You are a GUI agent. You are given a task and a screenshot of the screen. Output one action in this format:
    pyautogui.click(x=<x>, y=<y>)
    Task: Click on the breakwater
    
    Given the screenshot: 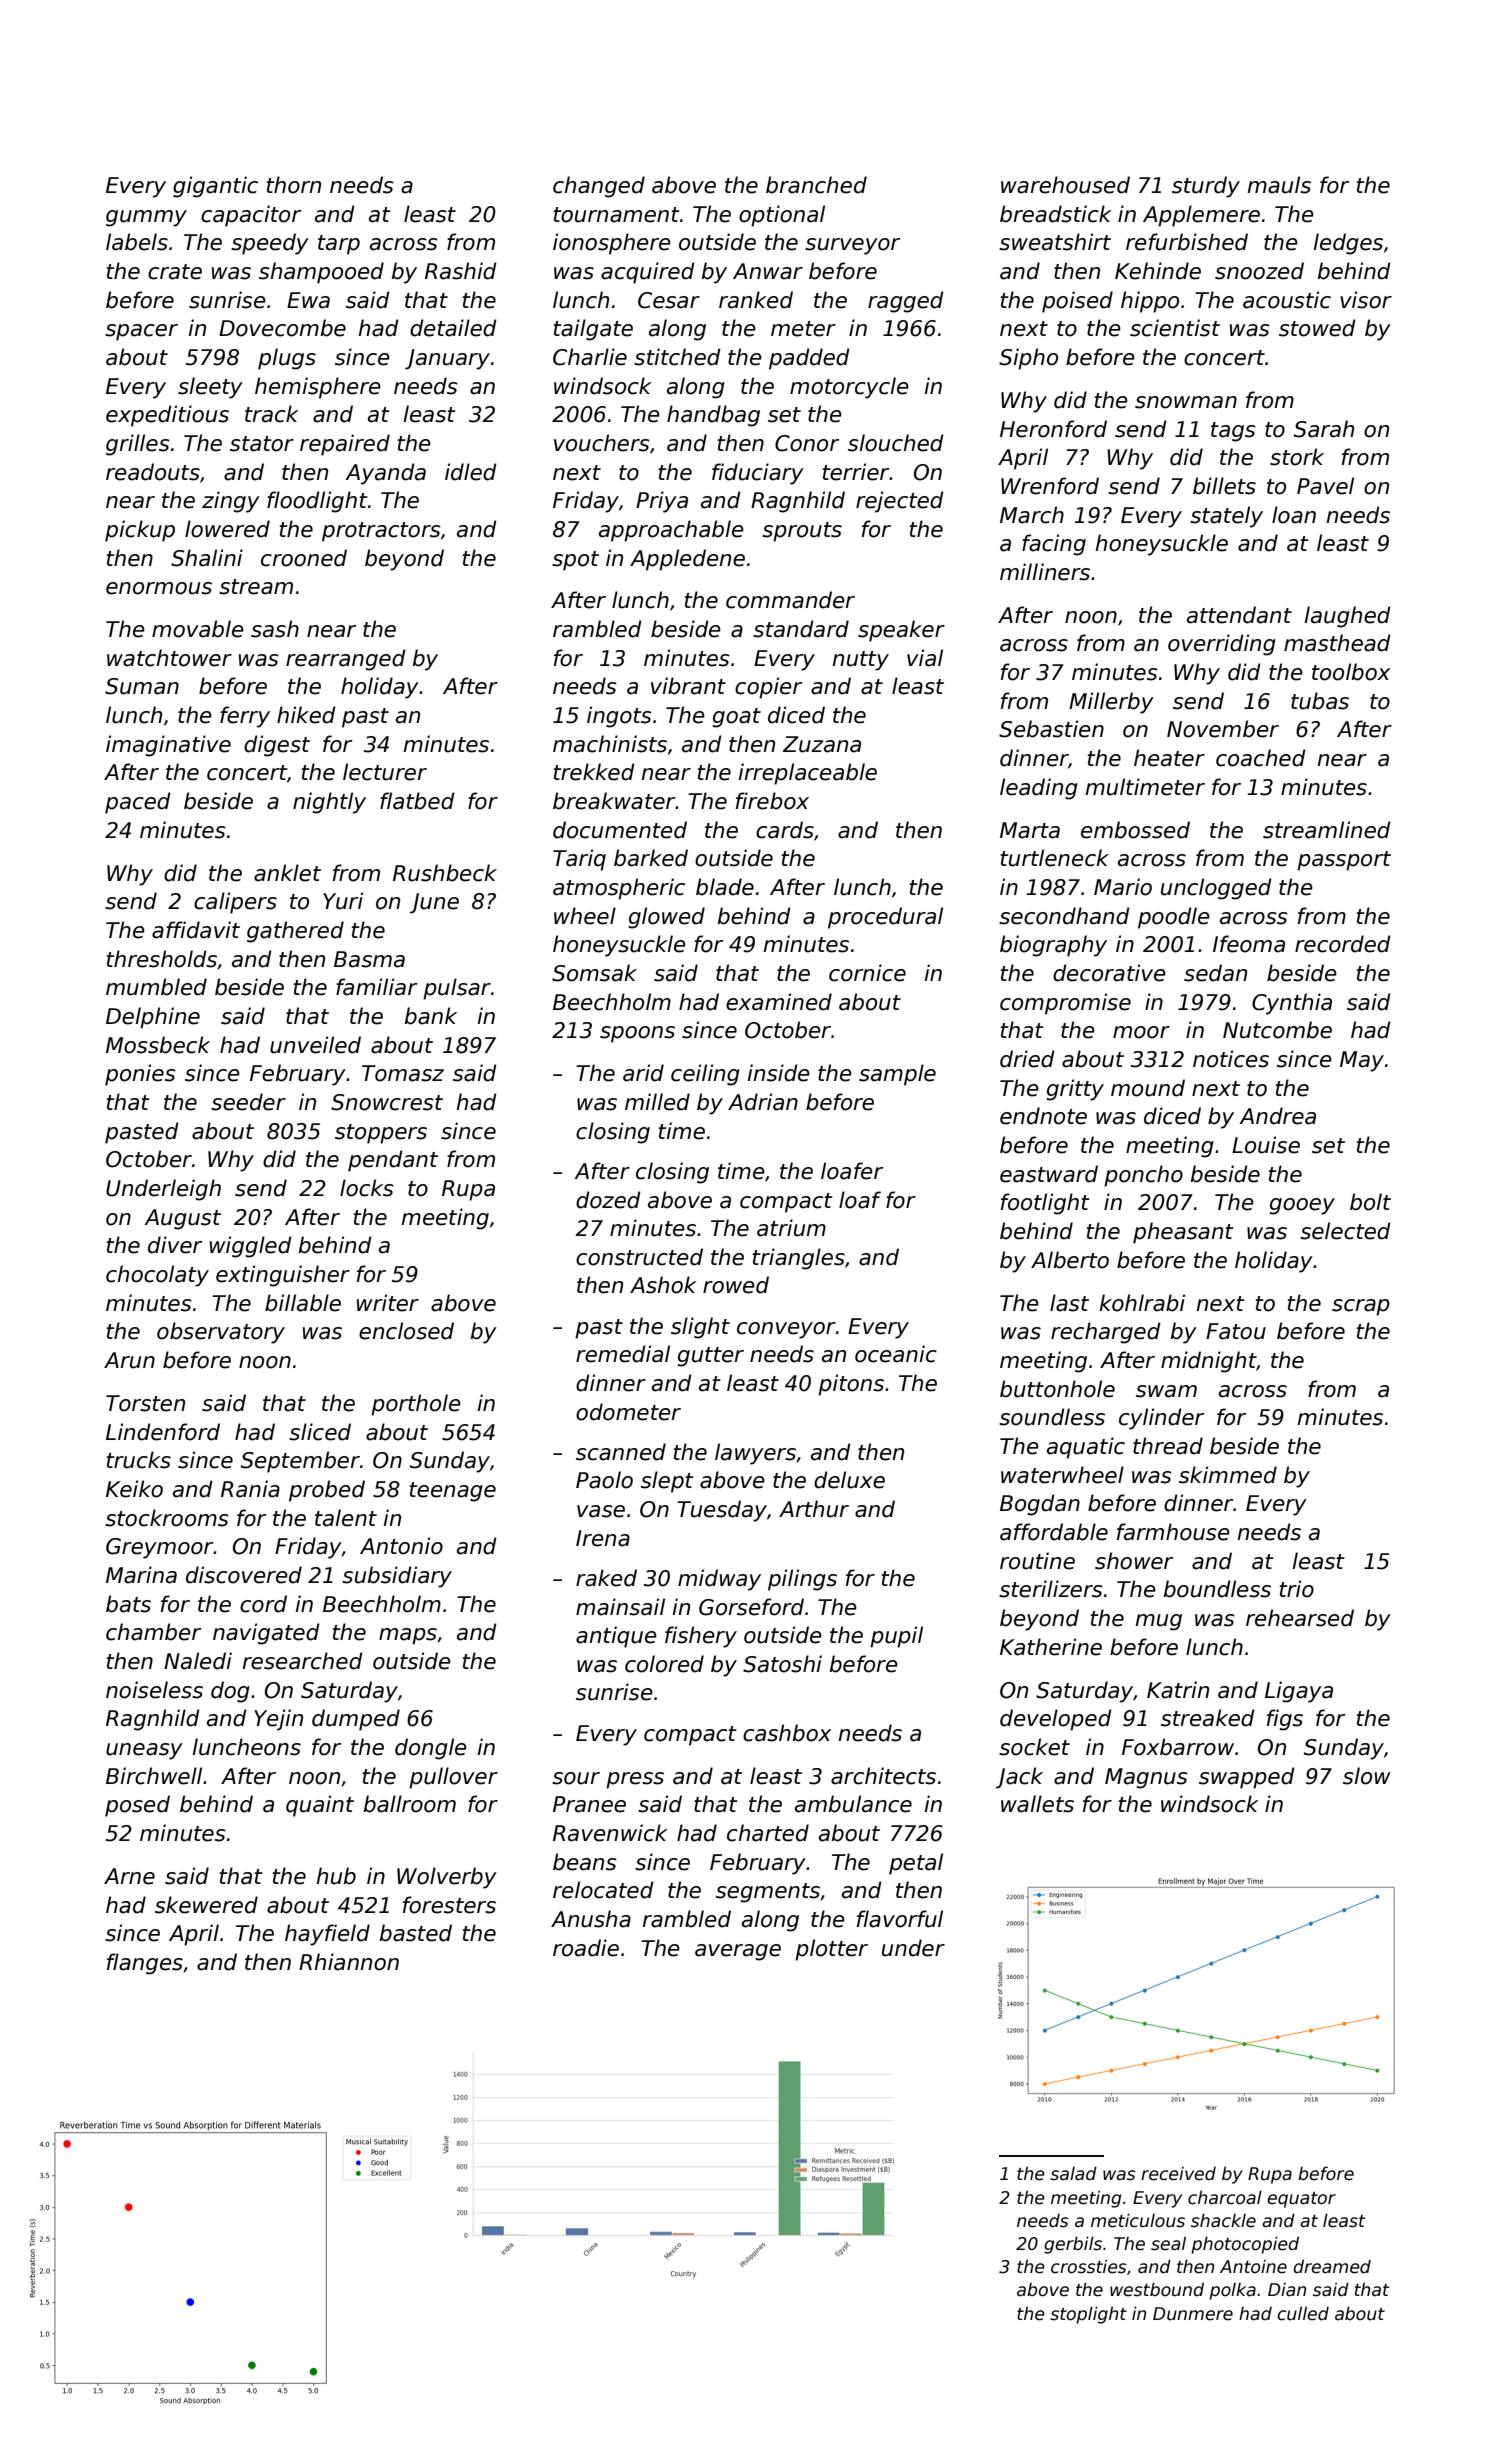 What is the action you would take?
    pyautogui.click(x=614, y=801)
